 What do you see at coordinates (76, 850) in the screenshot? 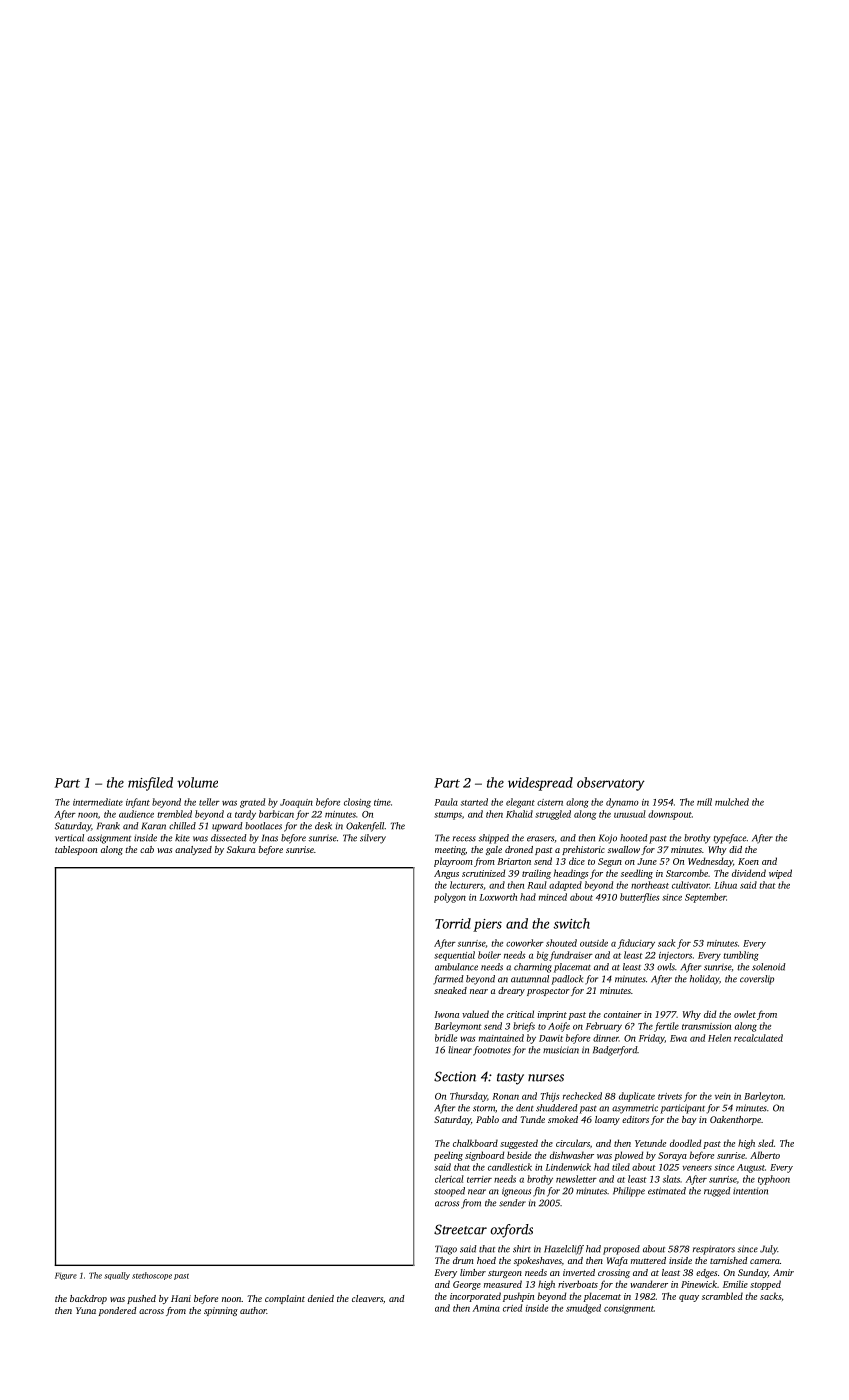
I see `tablespoon` at bounding box center [76, 850].
